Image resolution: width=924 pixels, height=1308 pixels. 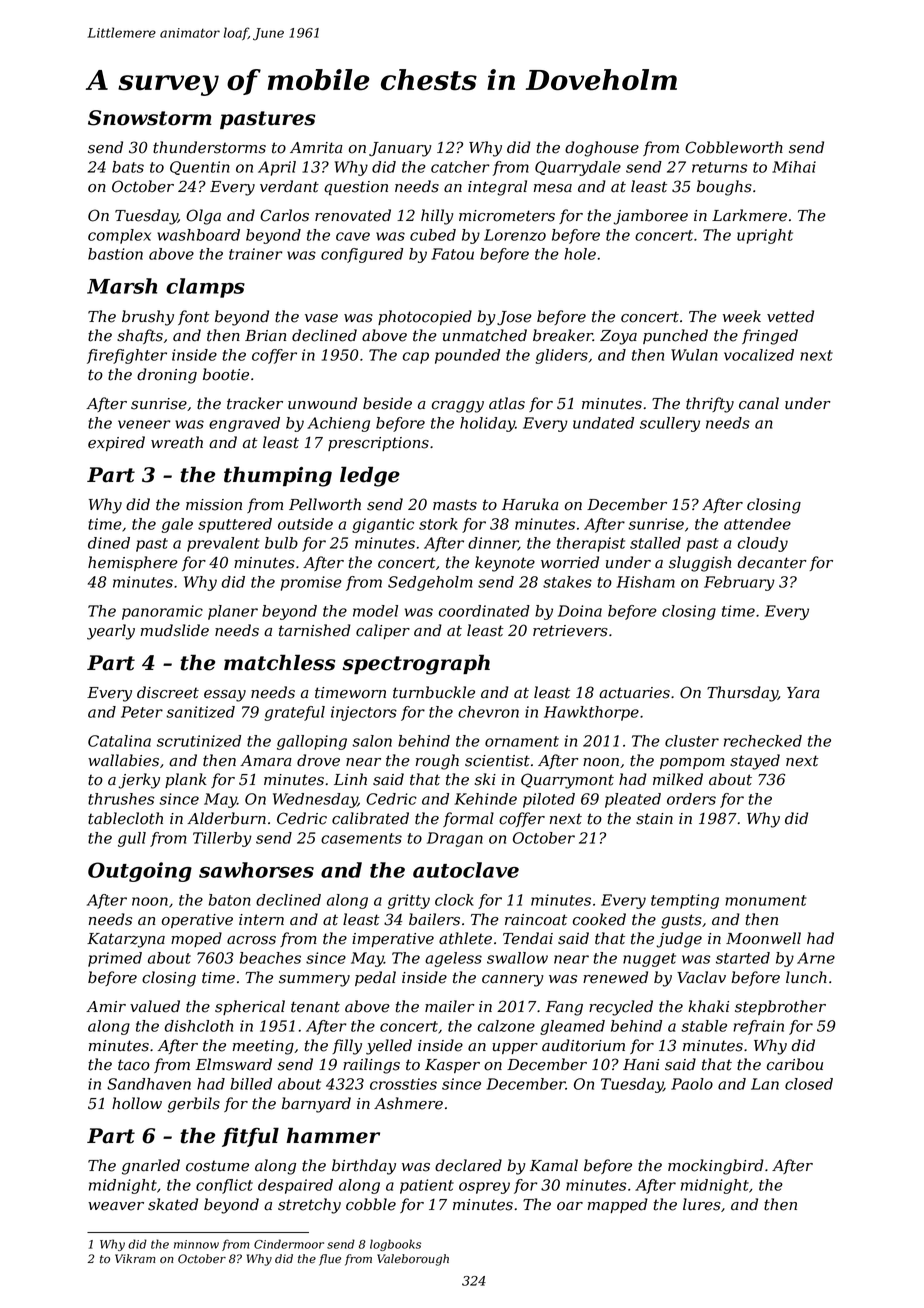 I want to click on catcher, so click(x=460, y=167).
